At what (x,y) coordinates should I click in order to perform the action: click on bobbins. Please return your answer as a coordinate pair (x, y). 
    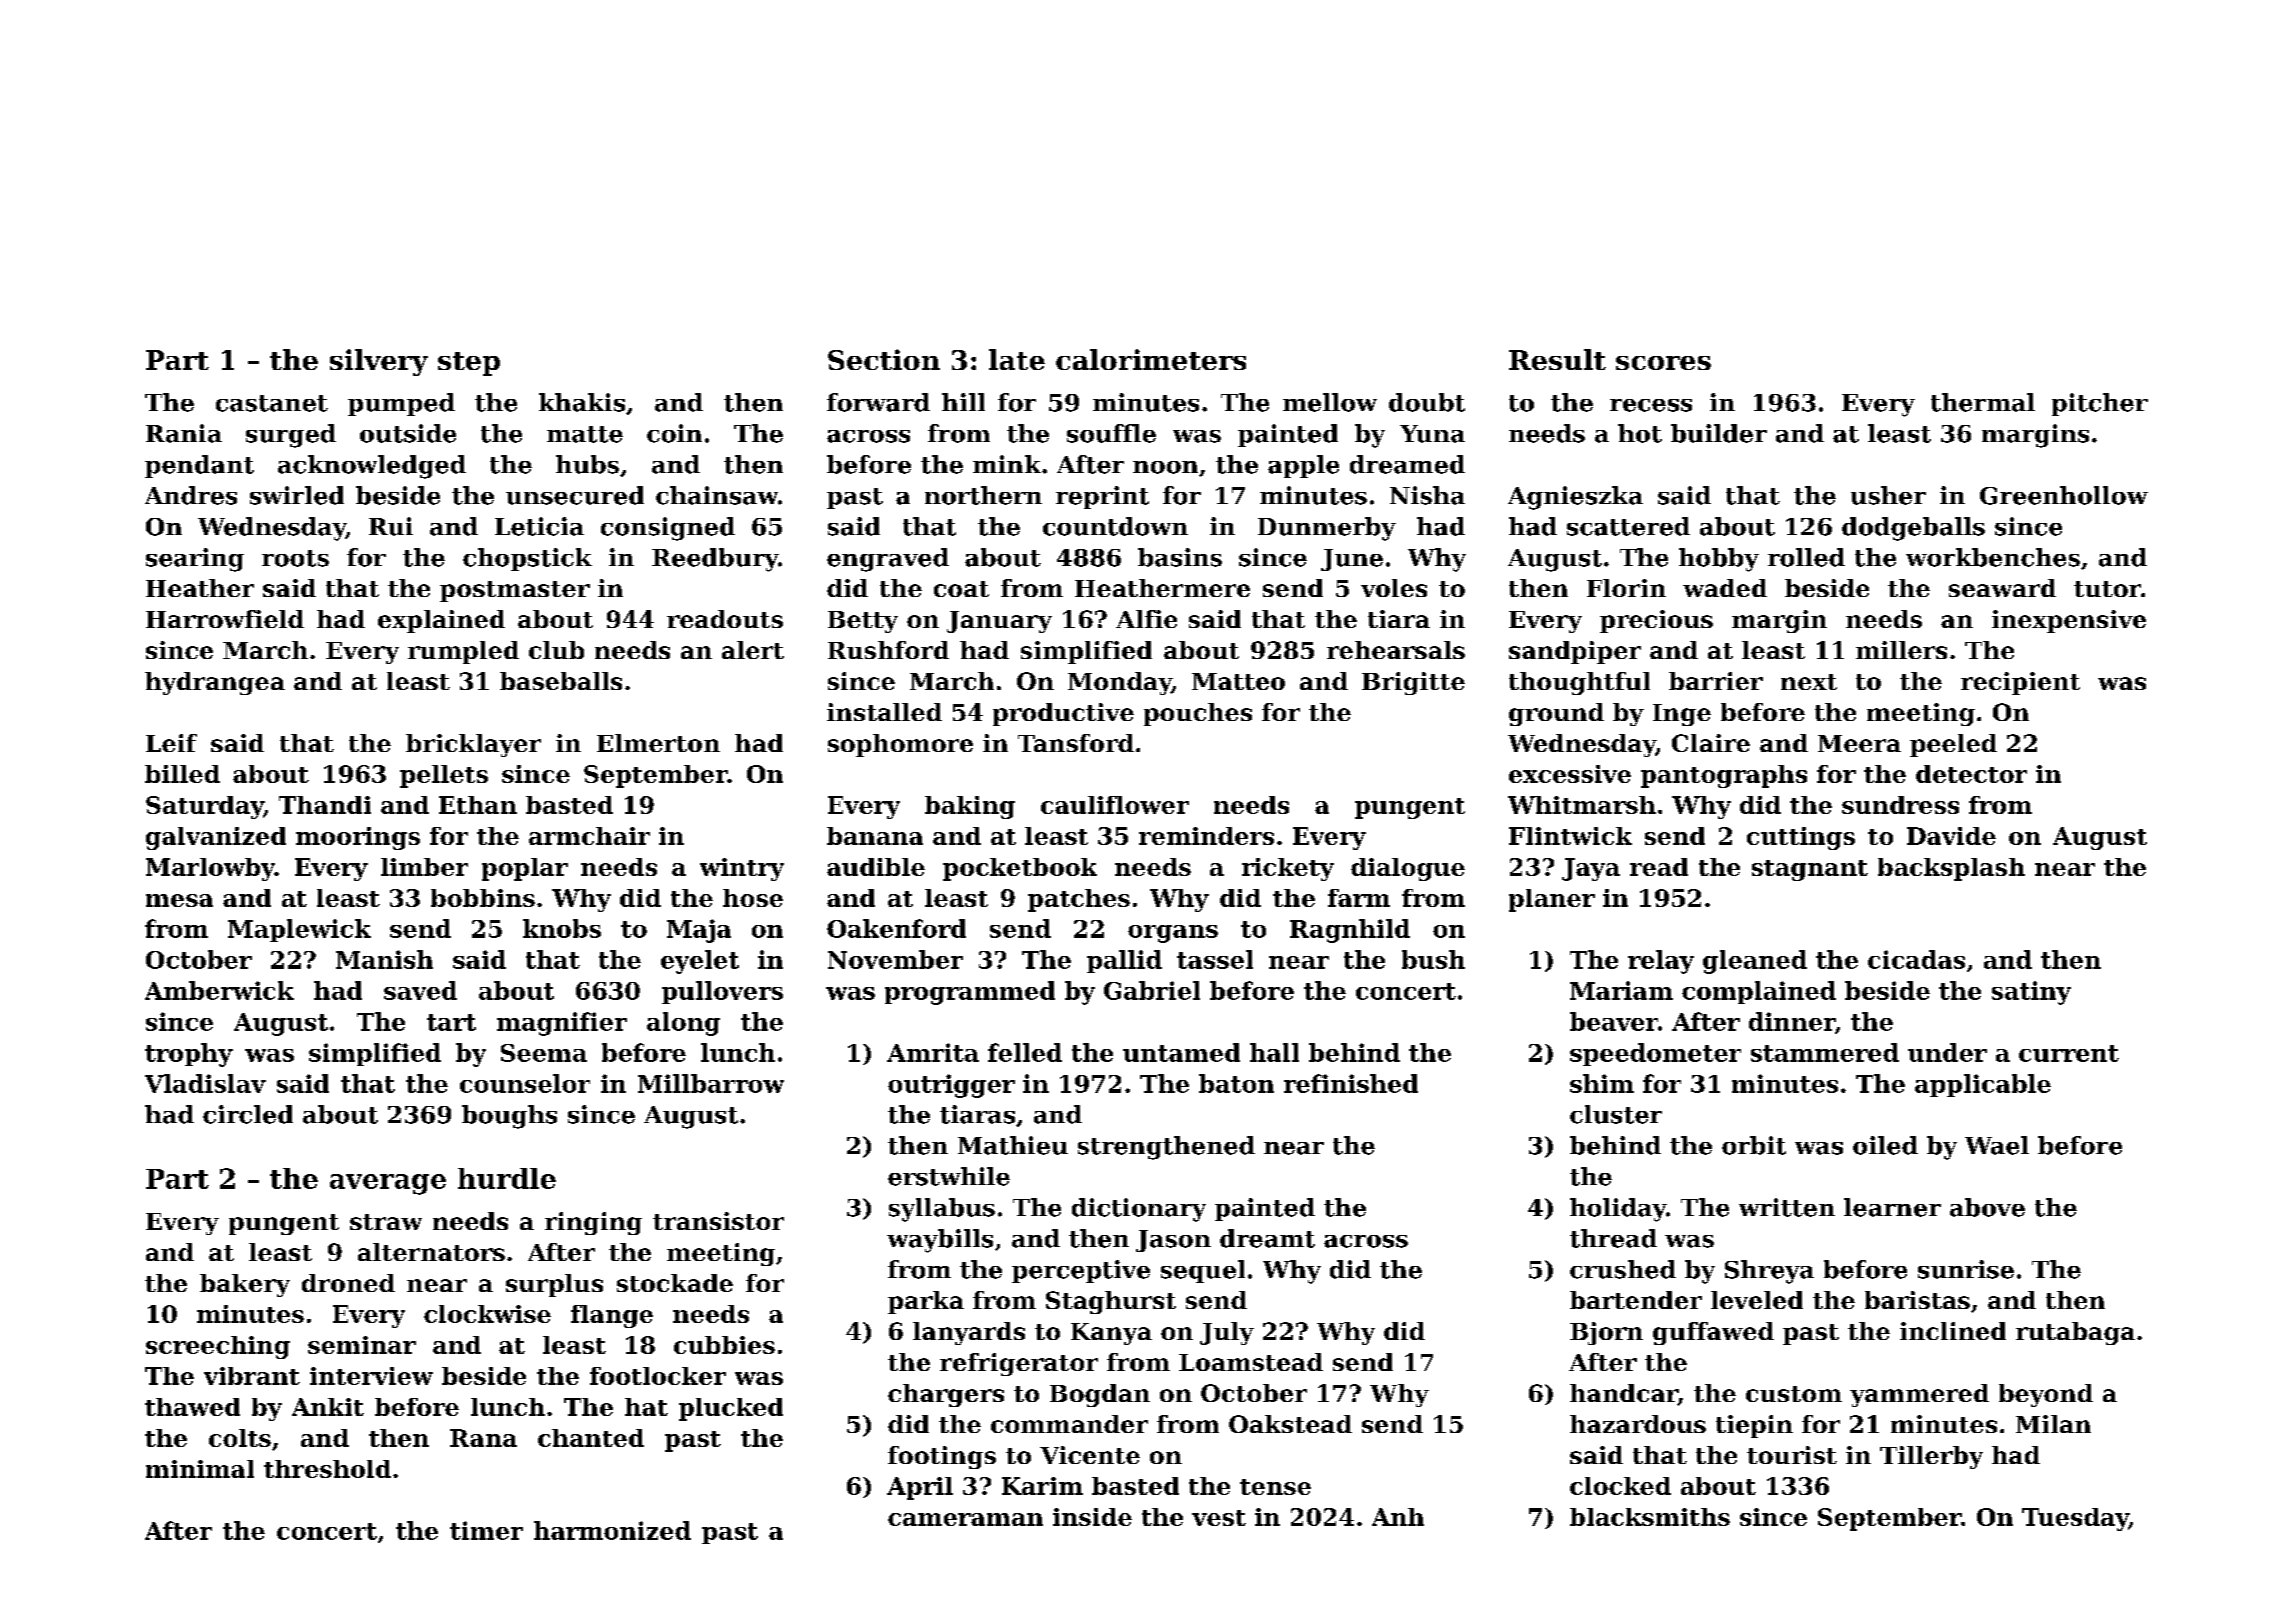
    Looking at the image, I should click on (483, 898).
